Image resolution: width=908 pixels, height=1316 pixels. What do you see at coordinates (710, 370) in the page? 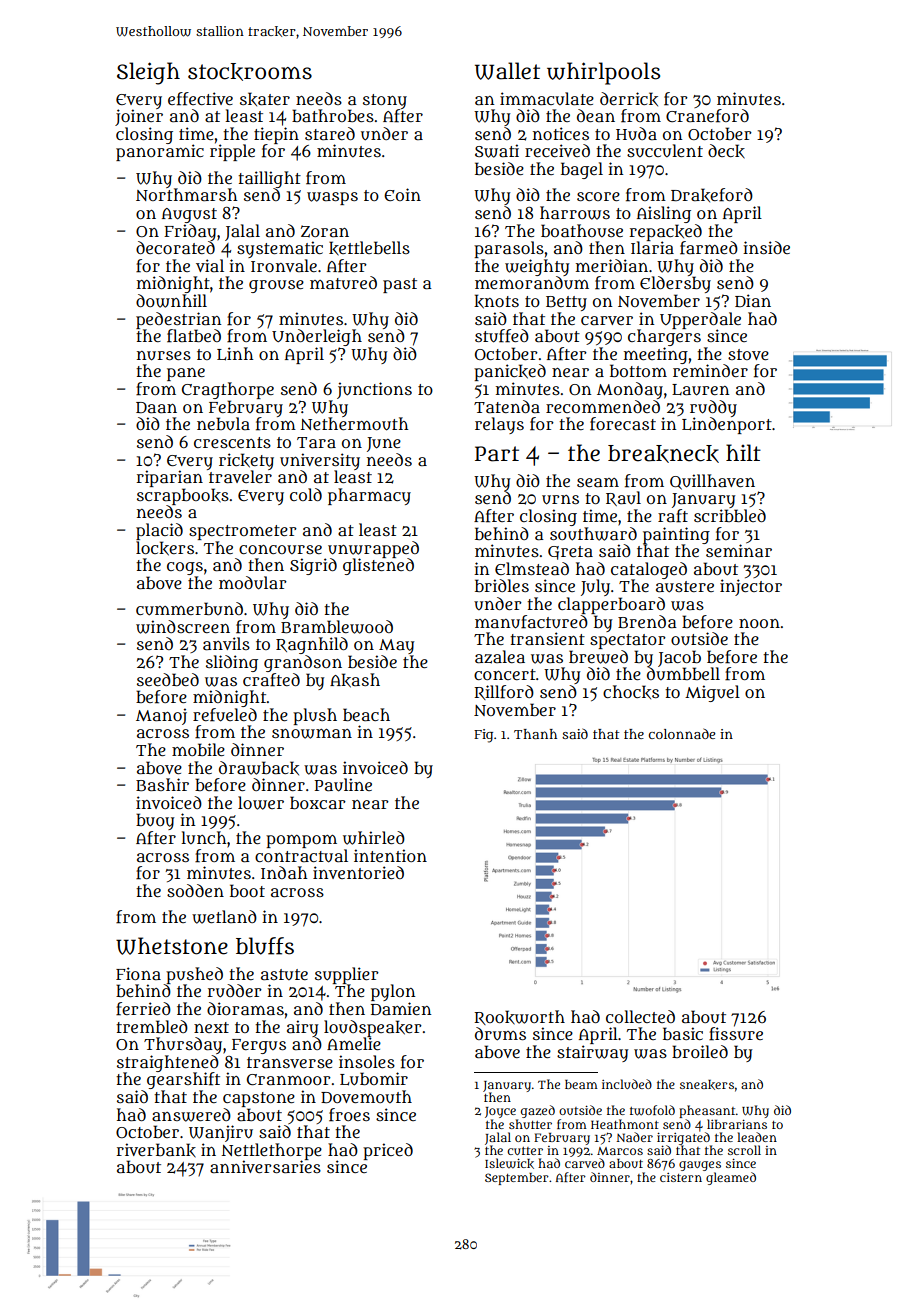
I see `reminder` at bounding box center [710, 370].
